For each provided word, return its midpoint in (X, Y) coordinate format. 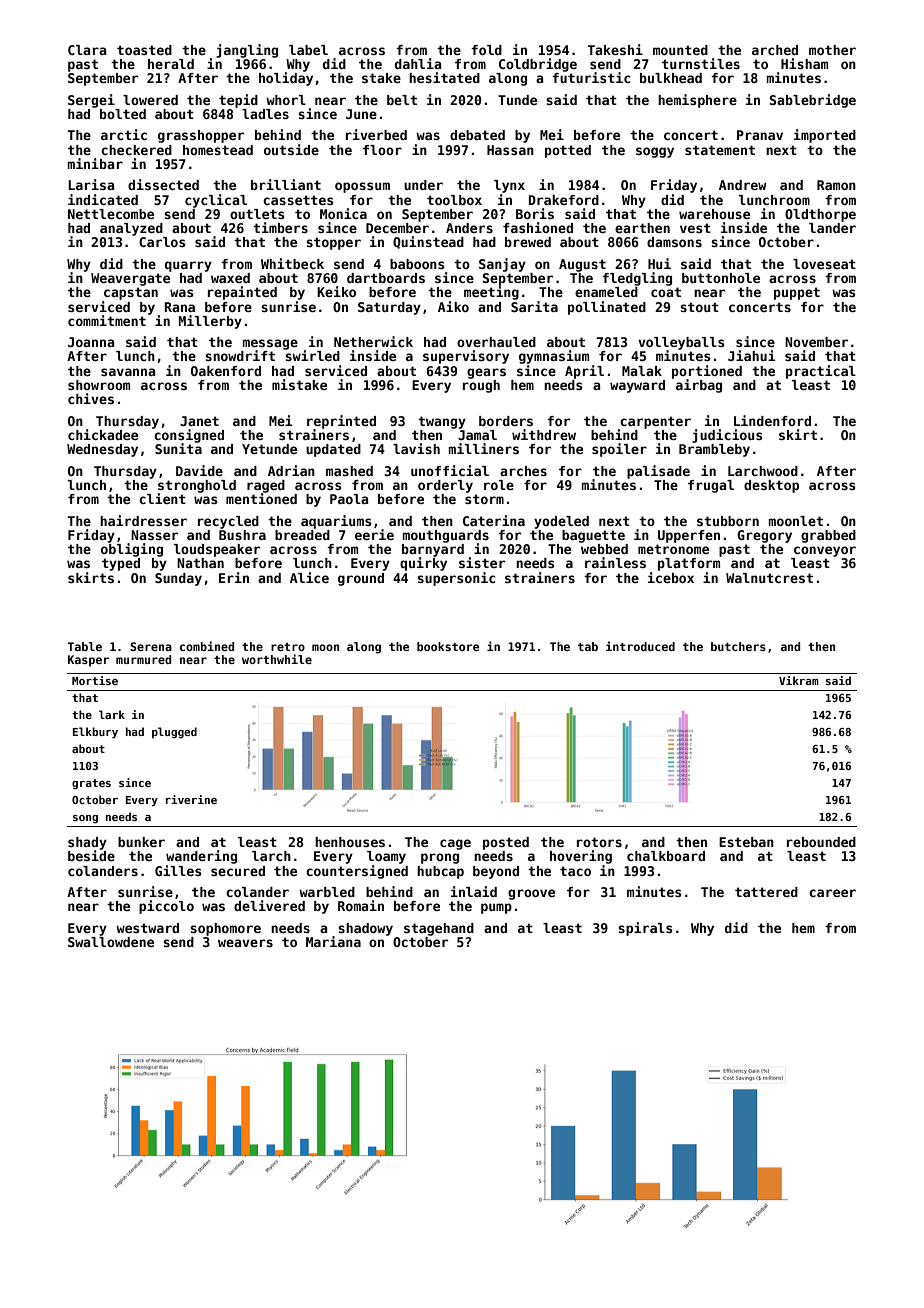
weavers (245, 943)
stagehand (439, 929)
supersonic (456, 579)
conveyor (825, 551)
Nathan (200, 563)
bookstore (448, 646)
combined (207, 646)
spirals (645, 929)
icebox (671, 577)
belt (402, 100)
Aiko (453, 306)
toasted (144, 50)
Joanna (91, 342)
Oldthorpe (820, 215)
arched (775, 50)
